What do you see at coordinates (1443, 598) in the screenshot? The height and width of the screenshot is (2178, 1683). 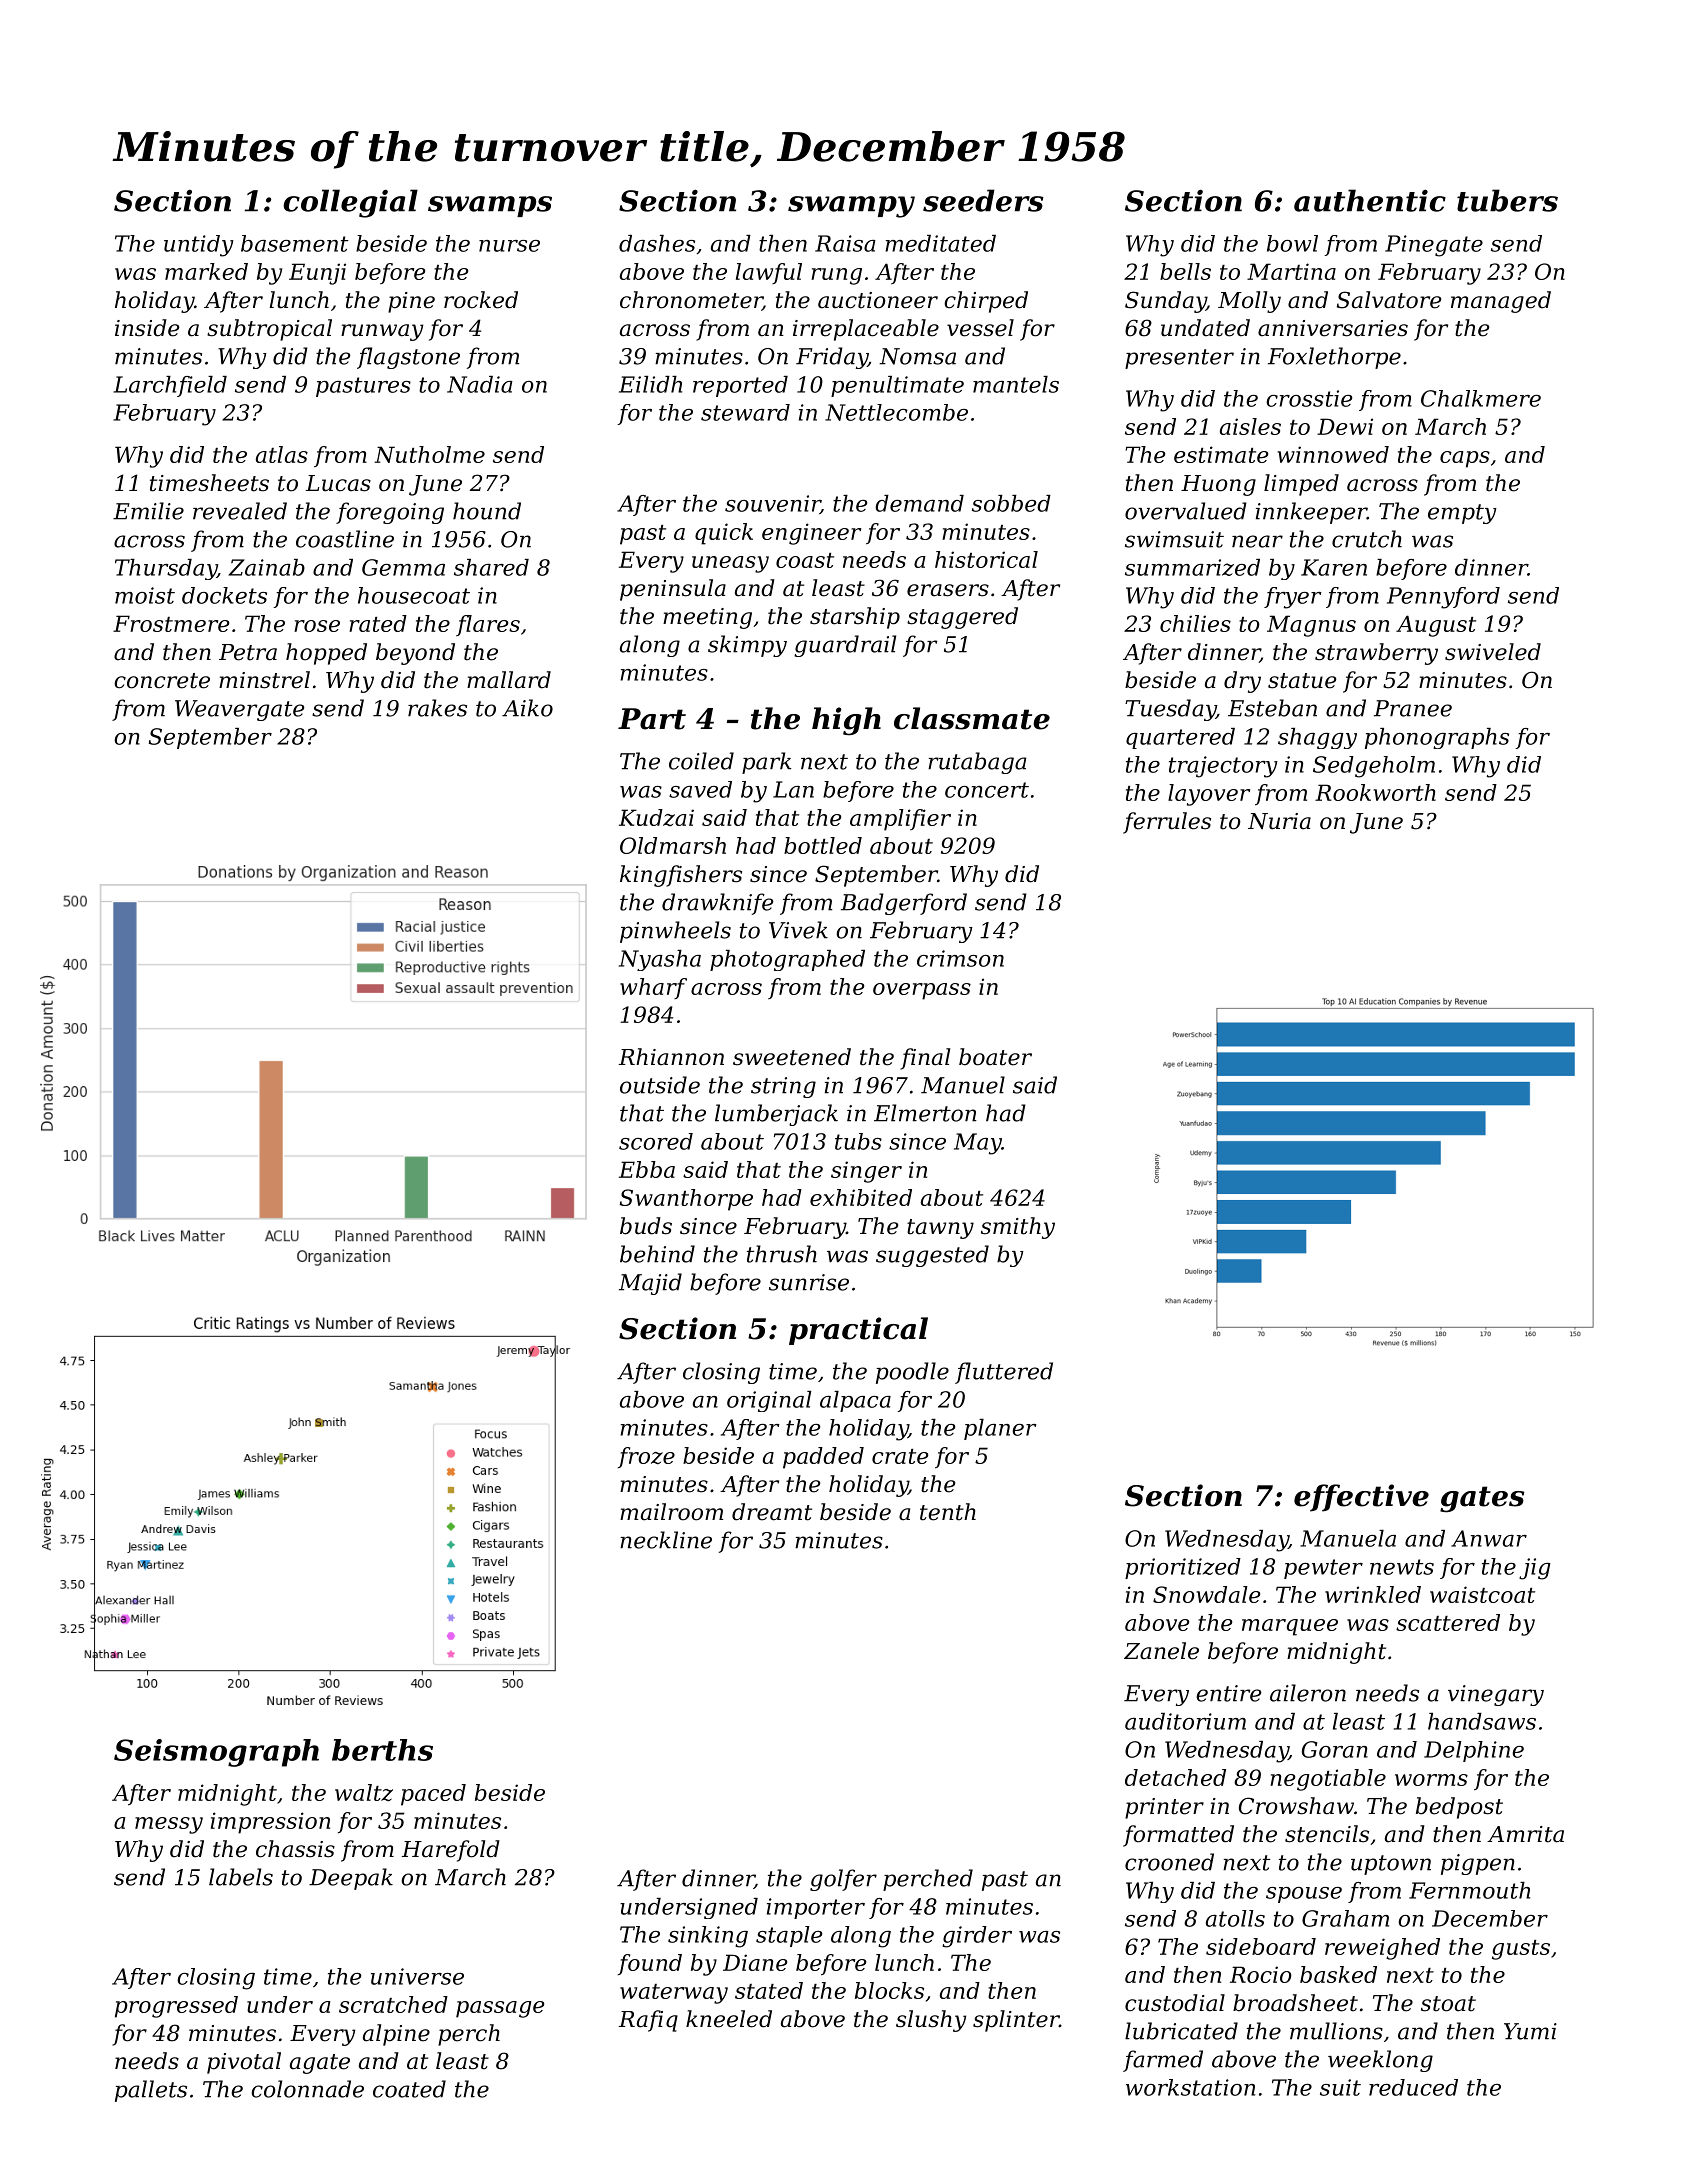 I see `Pennyford` at bounding box center [1443, 598].
